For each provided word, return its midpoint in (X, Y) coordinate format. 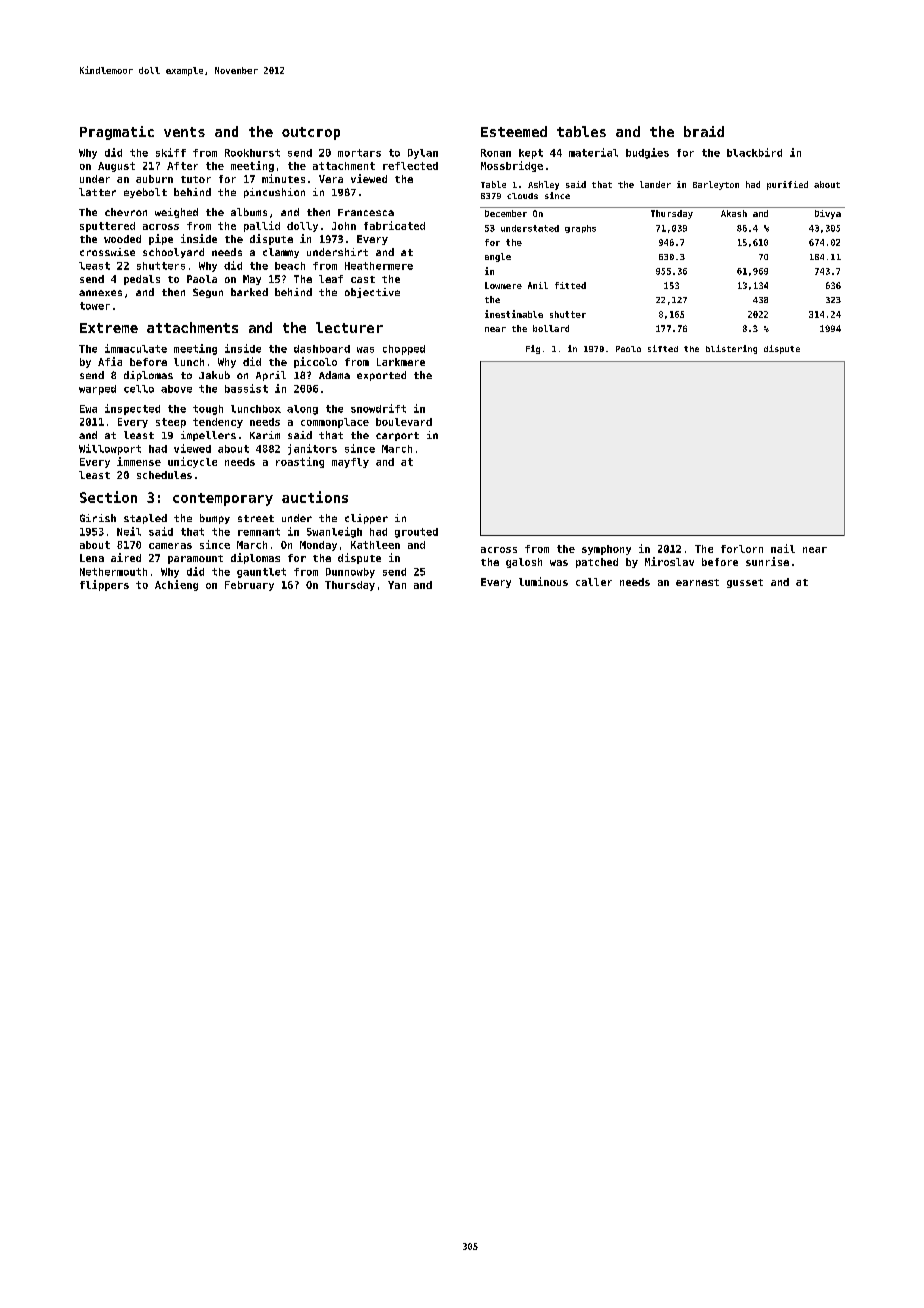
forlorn (742, 549)
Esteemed (514, 131)
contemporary (223, 499)
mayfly (350, 463)
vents (184, 132)
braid (704, 131)
